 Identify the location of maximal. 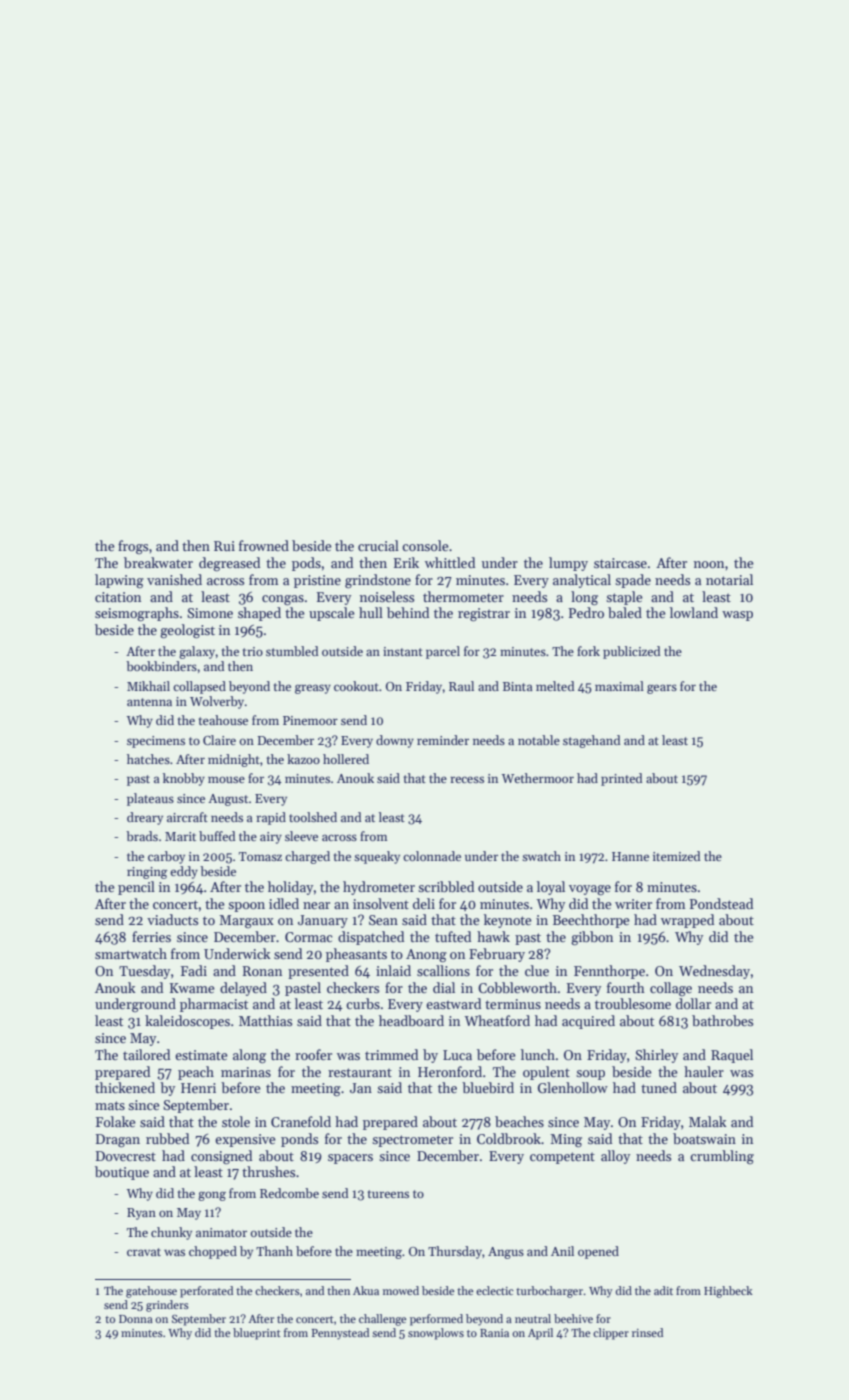
(619, 686).
